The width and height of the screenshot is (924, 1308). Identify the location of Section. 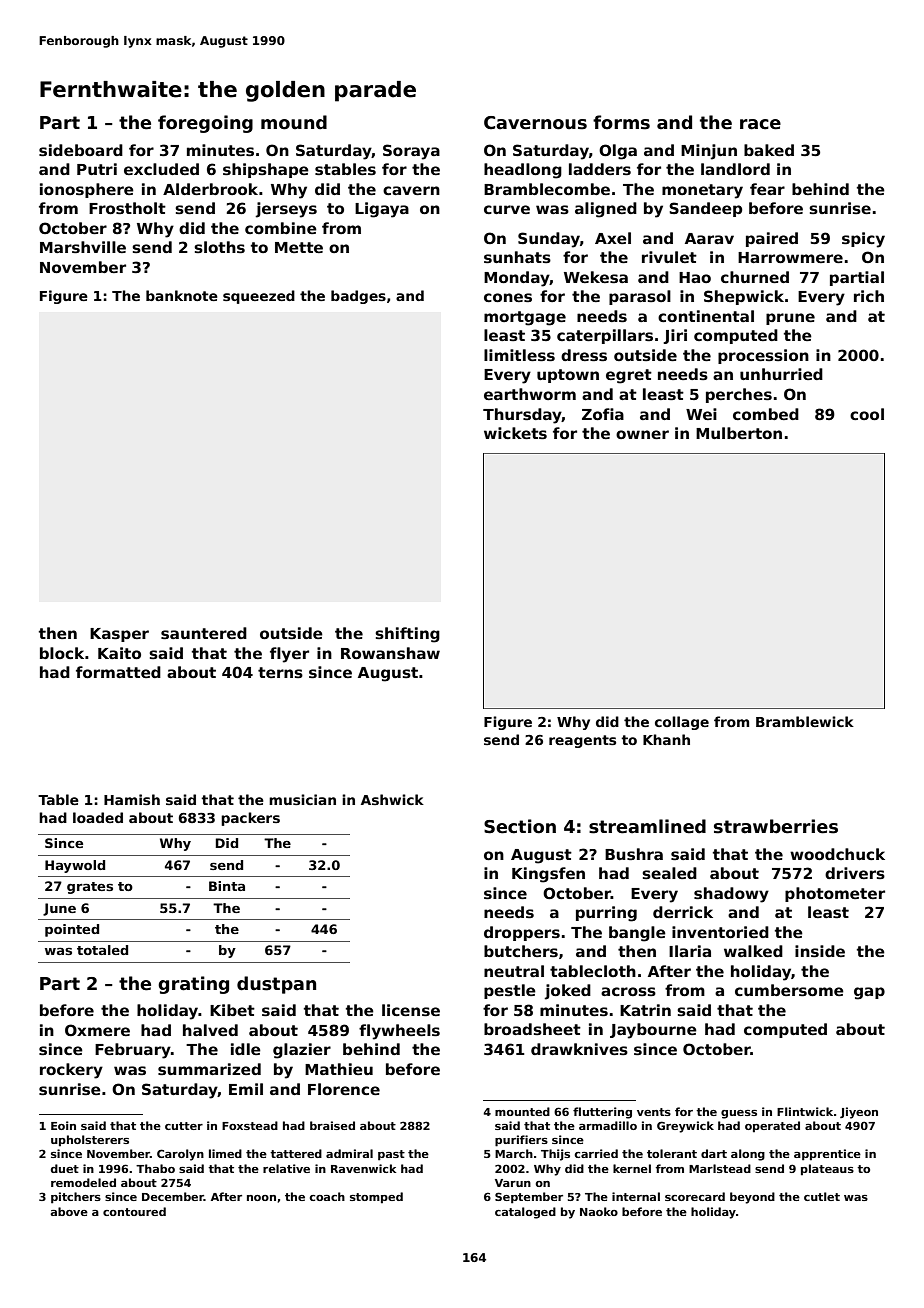
(520, 826).
